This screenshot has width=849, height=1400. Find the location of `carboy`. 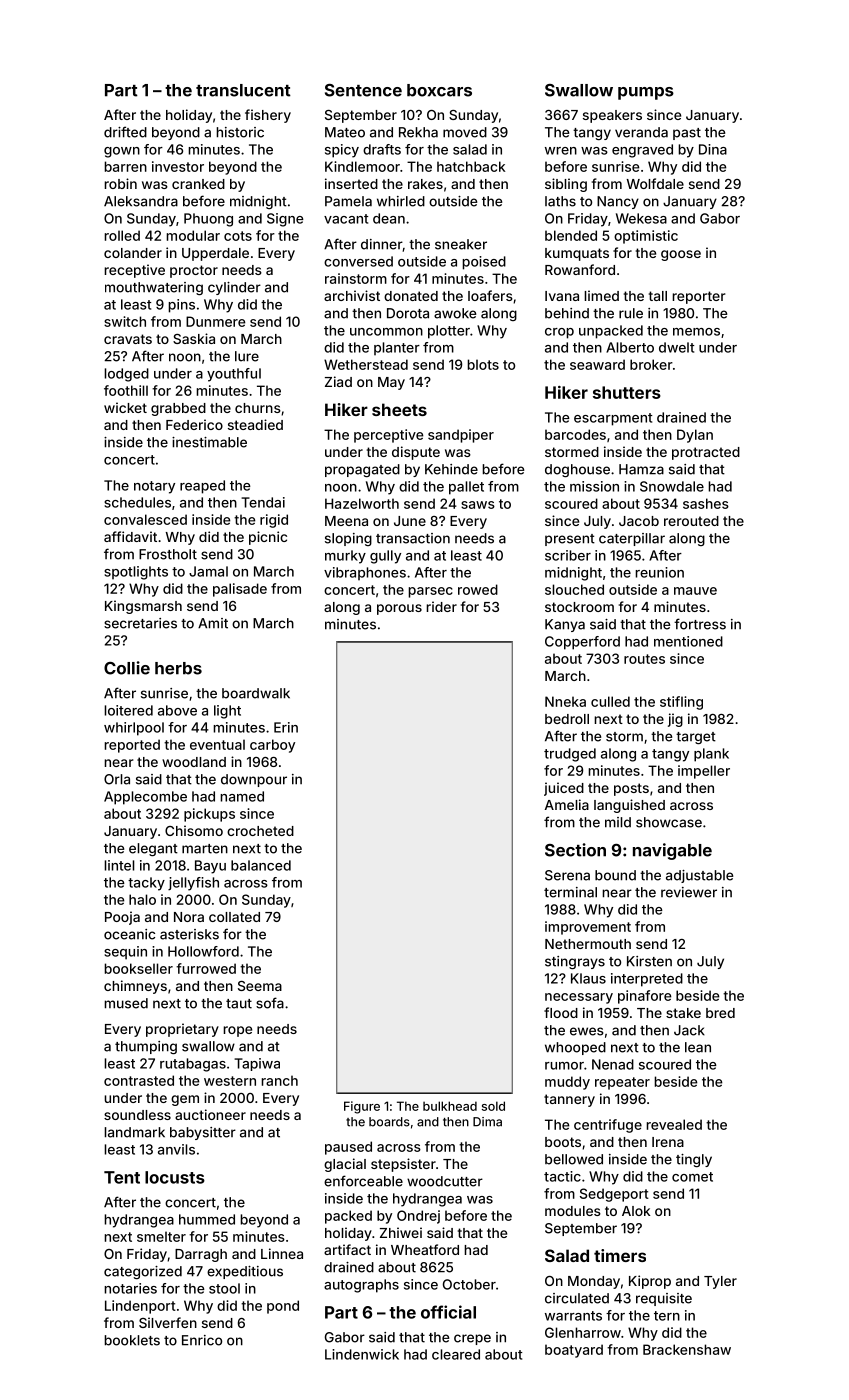

carboy is located at coordinates (272, 746).
